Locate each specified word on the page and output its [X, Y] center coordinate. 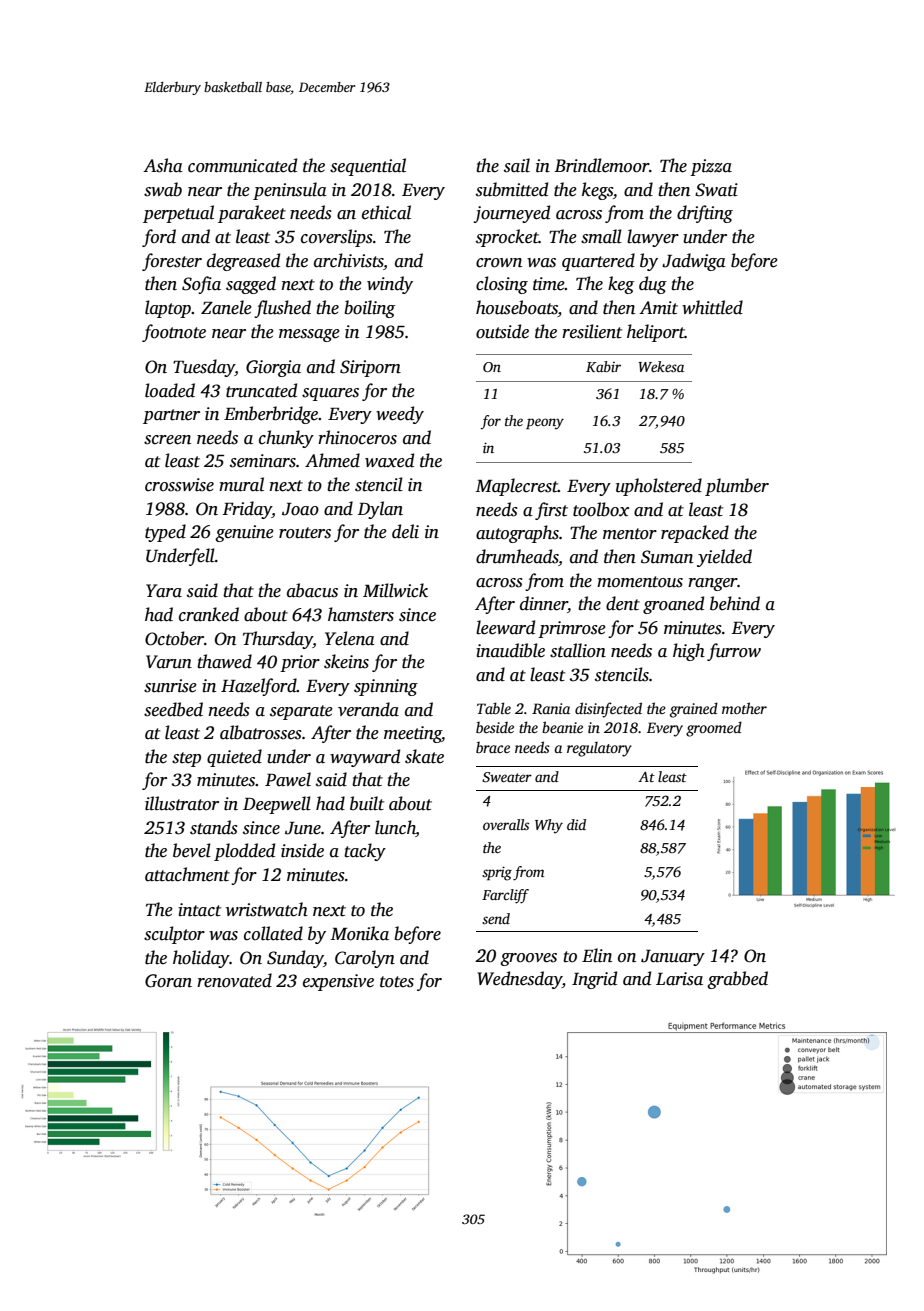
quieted [234, 758]
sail [517, 165]
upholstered [659, 487]
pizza [711, 167]
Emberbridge [271, 415]
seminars [263, 461]
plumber [737, 487]
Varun [169, 662]
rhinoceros [357, 437]
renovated [234, 980]
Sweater [507, 777]
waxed [389, 460]
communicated [242, 165]
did [576, 824]
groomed [714, 729]
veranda [368, 709]
